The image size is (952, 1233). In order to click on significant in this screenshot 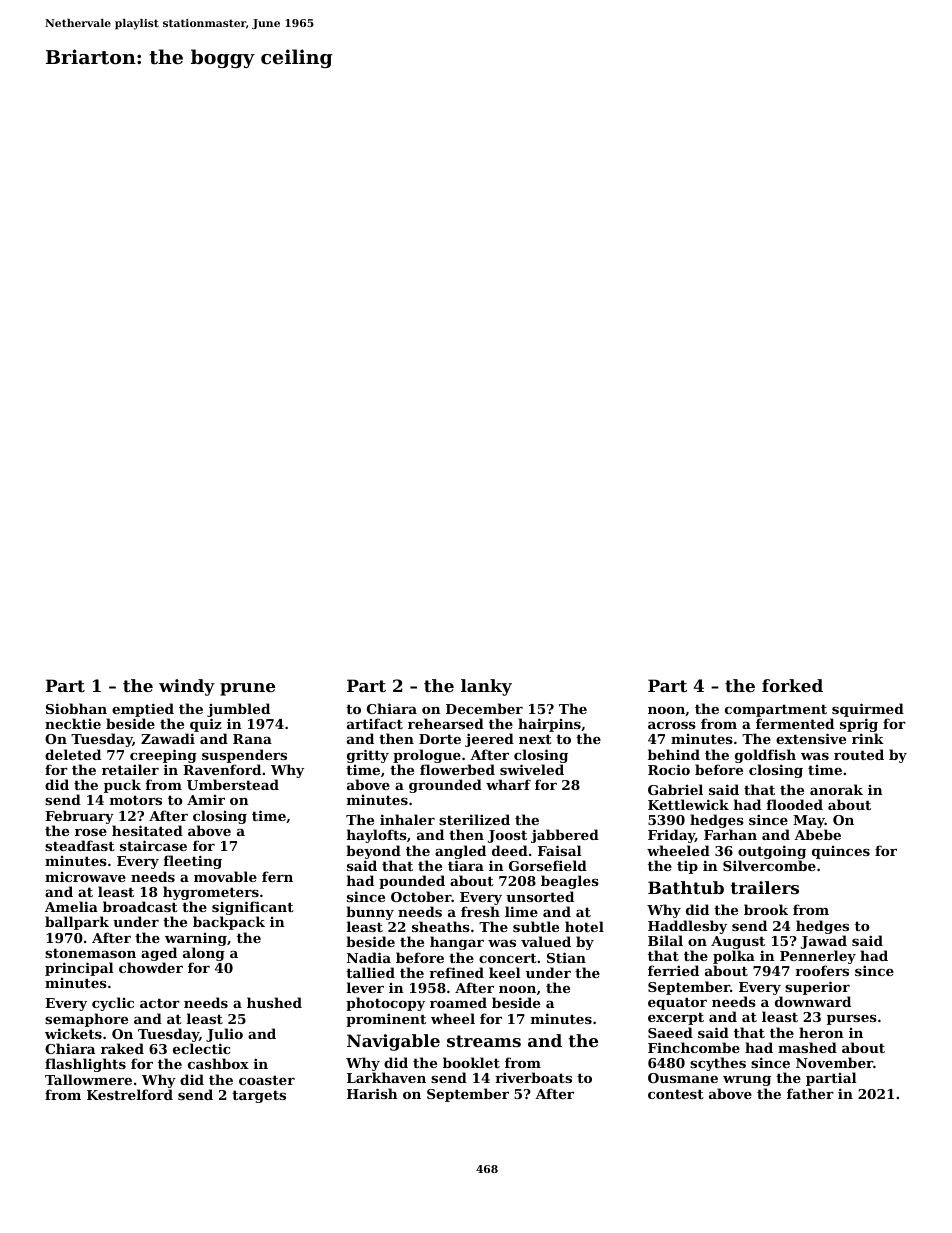, I will do `click(253, 909)`.
